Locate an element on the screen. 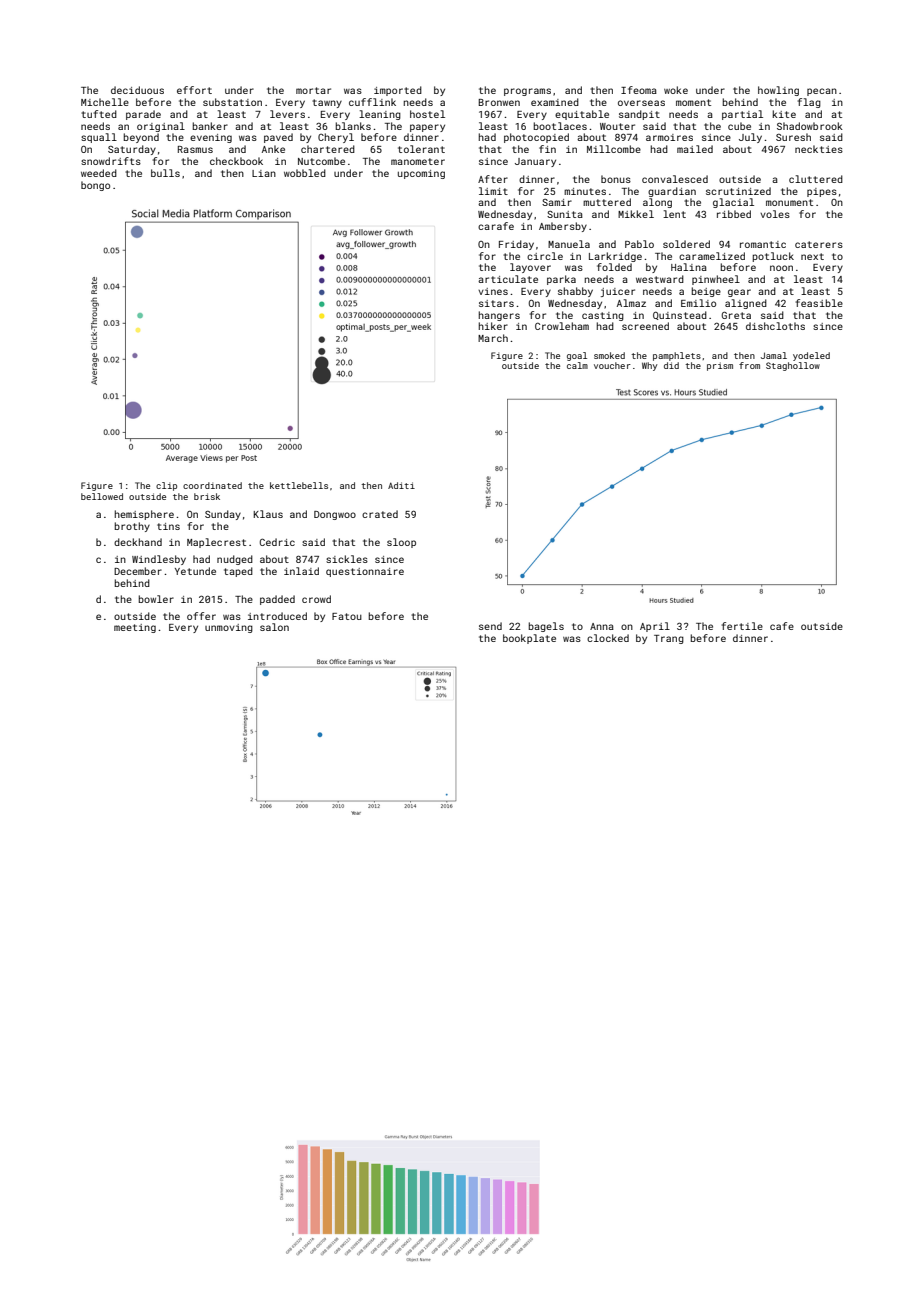 Image resolution: width=924 pixels, height=1308 pixels. hiker is located at coordinates (493, 326).
